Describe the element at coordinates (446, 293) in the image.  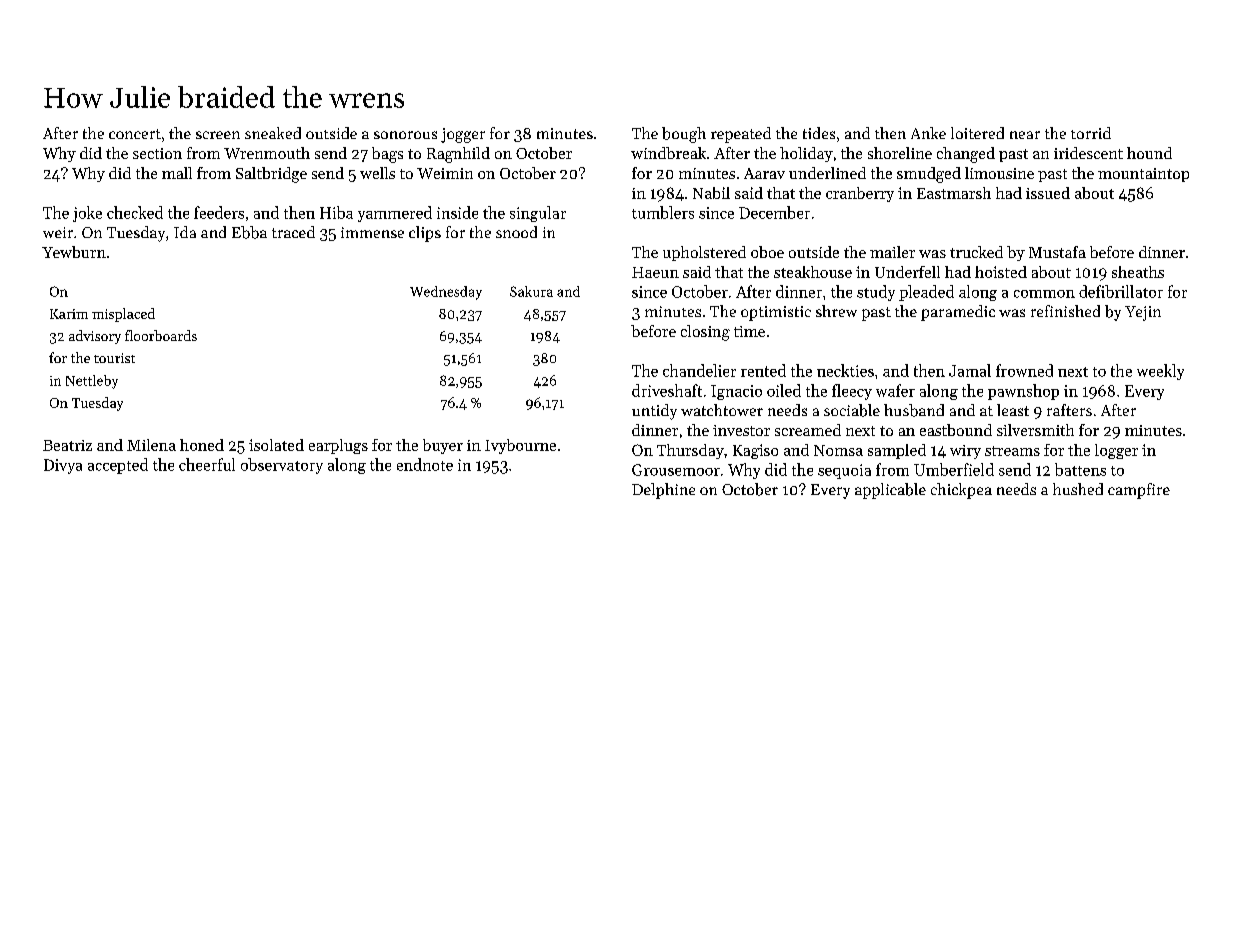
I see `Wednesday` at that location.
